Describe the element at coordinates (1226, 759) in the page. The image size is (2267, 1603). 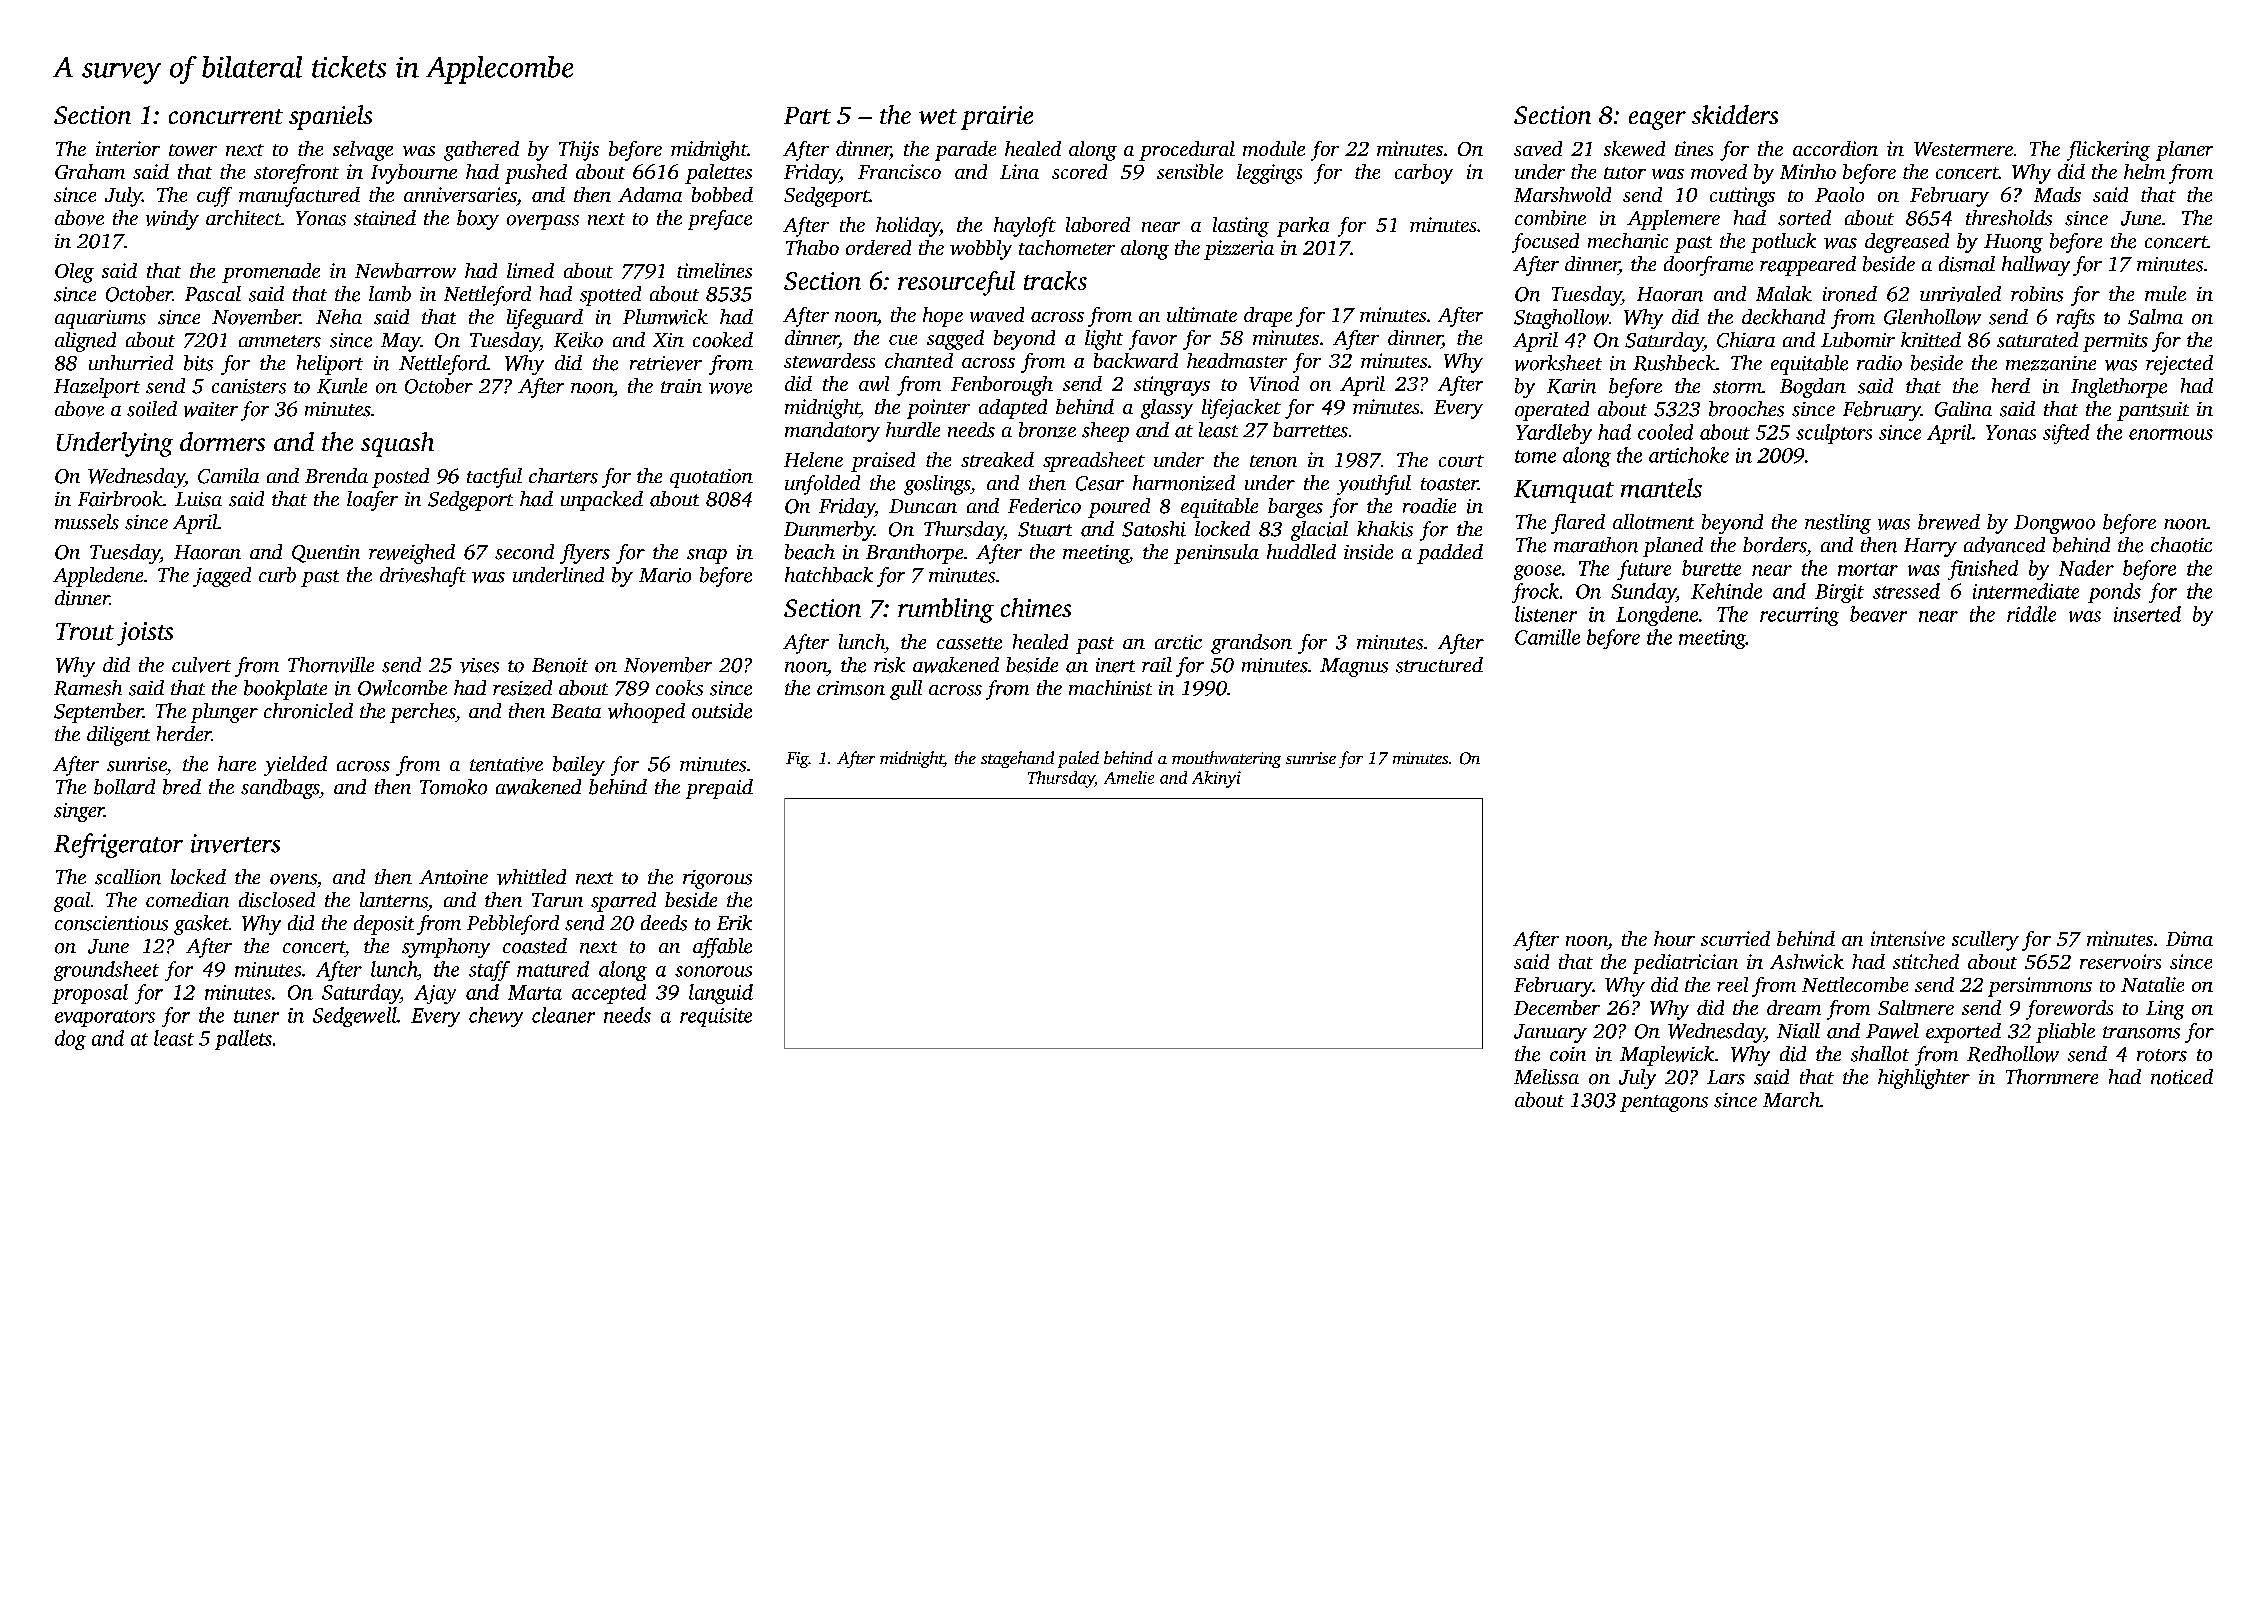
I see `mouthwatering` at that location.
